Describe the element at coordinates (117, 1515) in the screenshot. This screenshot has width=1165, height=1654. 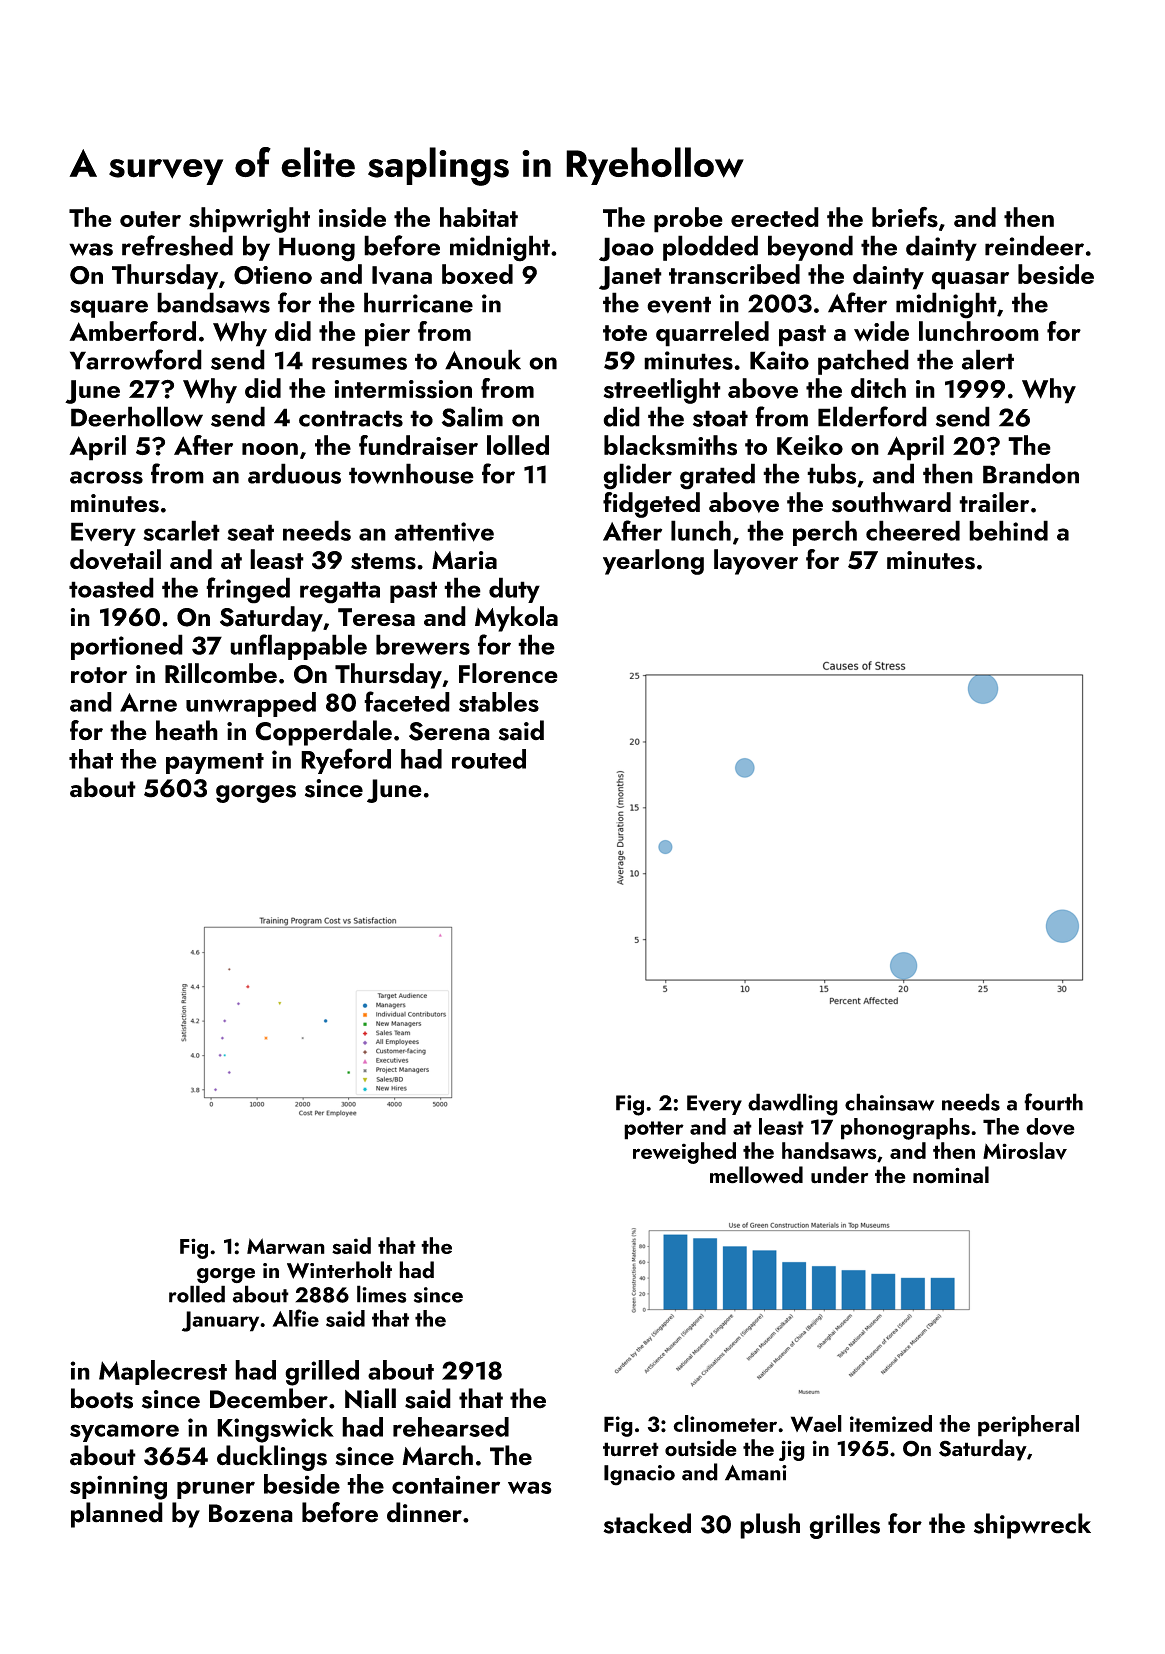
I see `planned` at that location.
